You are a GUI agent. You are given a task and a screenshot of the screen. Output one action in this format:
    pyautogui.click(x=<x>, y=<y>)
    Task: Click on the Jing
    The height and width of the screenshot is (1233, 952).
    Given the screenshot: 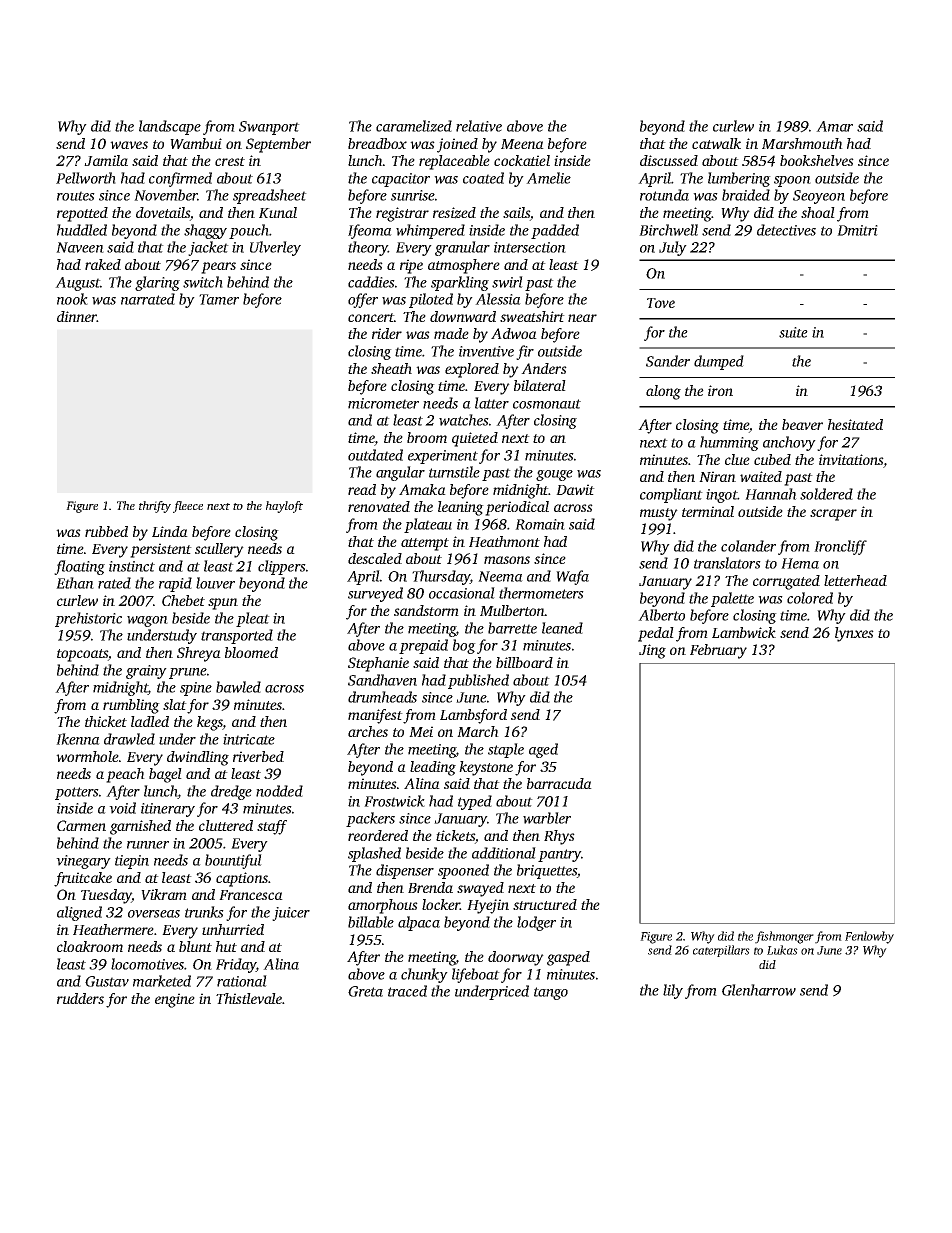 What is the action you would take?
    pyautogui.click(x=652, y=651)
